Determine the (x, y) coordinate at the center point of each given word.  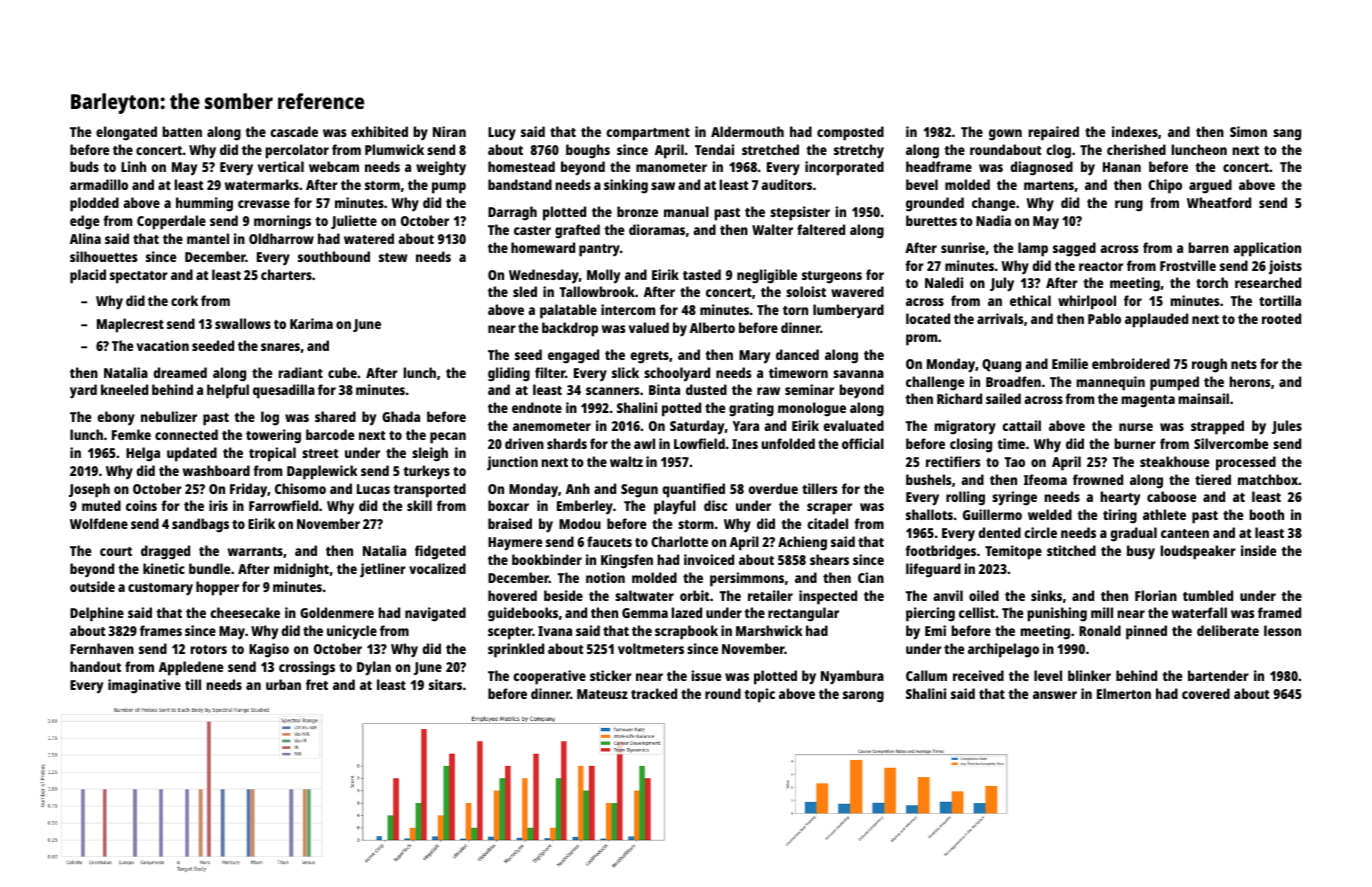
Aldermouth (747, 131)
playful (675, 507)
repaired (1054, 133)
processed (1246, 463)
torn (795, 310)
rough (1209, 365)
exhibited (379, 131)
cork (184, 300)
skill (419, 505)
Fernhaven (102, 648)
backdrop (570, 329)
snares (280, 347)
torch (1212, 282)
